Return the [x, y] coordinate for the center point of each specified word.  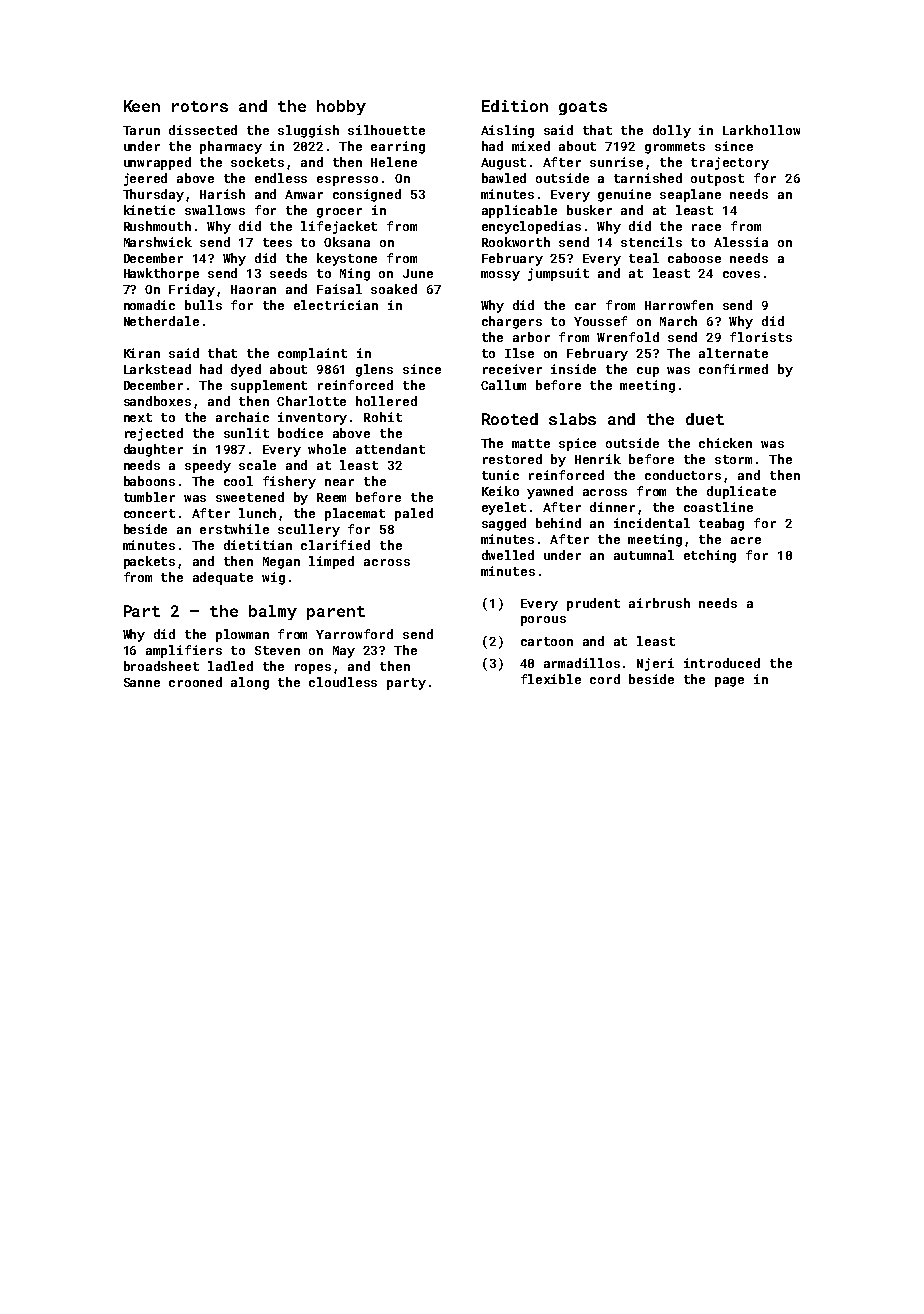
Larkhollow [761, 130]
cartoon [547, 641]
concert [149, 513]
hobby [341, 107]
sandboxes [157, 401]
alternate [733, 353]
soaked [394, 289]
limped [331, 562]
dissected [203, 130]
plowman [242, 635]
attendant [390, 449]
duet [705, 419]
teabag [721, 524]
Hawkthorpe [161, 274]
